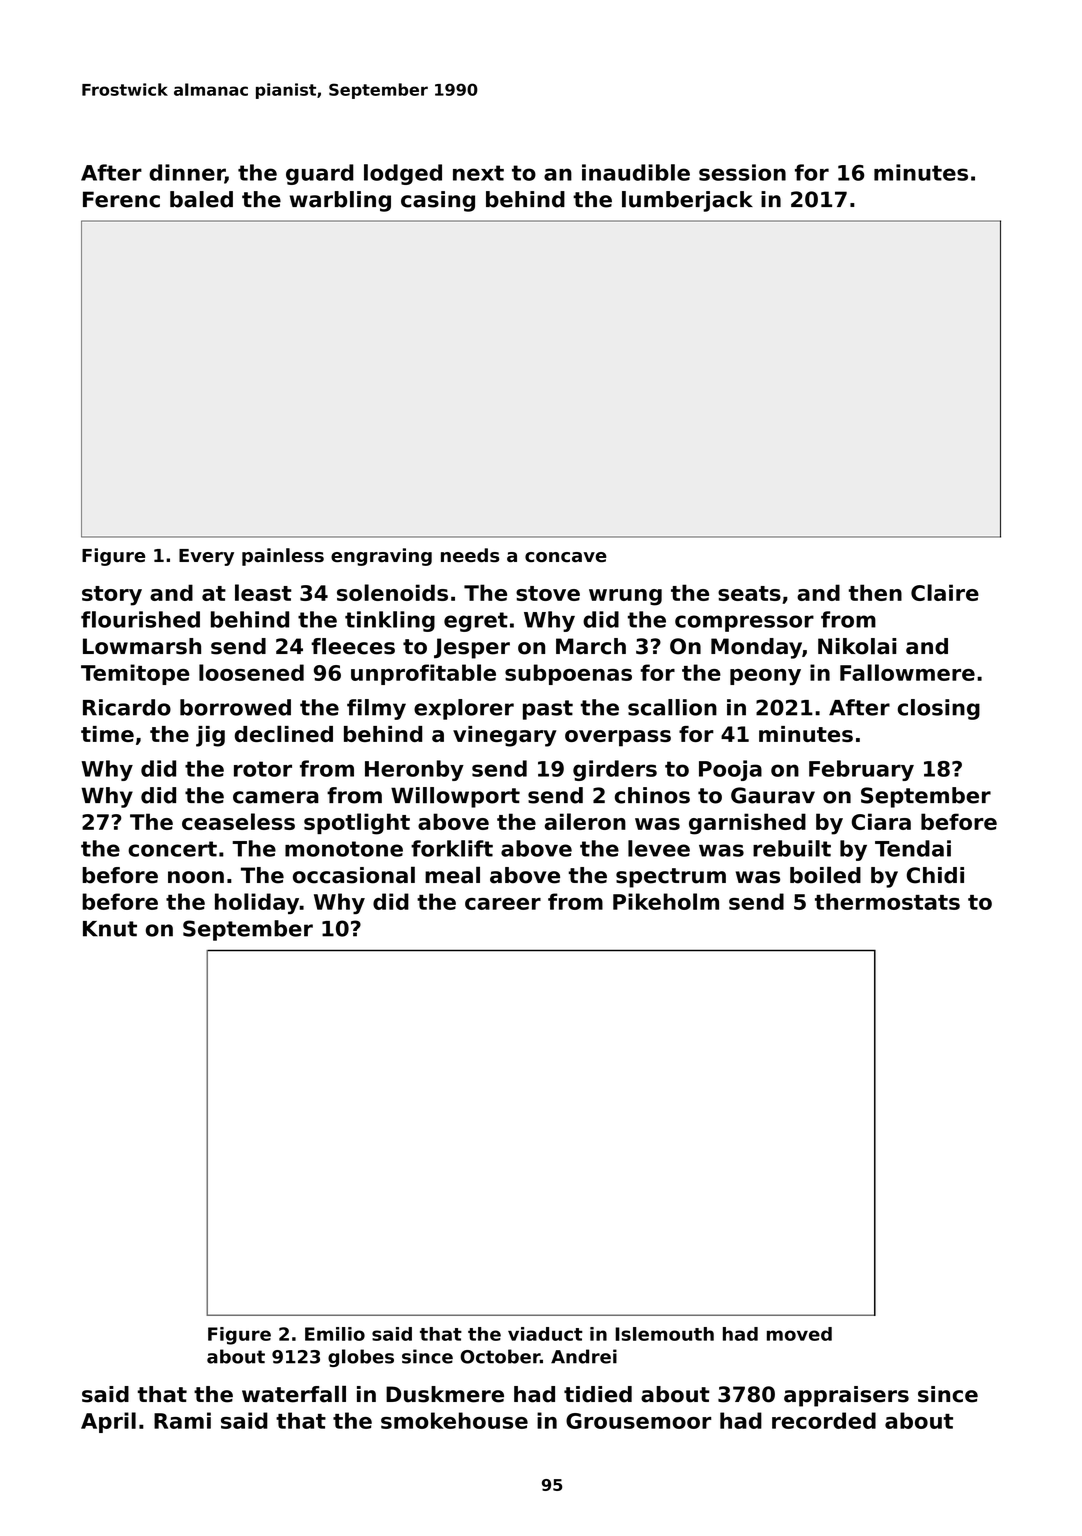 The height and width of the page is (1536, 1082). I want to click on April, so click(108, 1422).
